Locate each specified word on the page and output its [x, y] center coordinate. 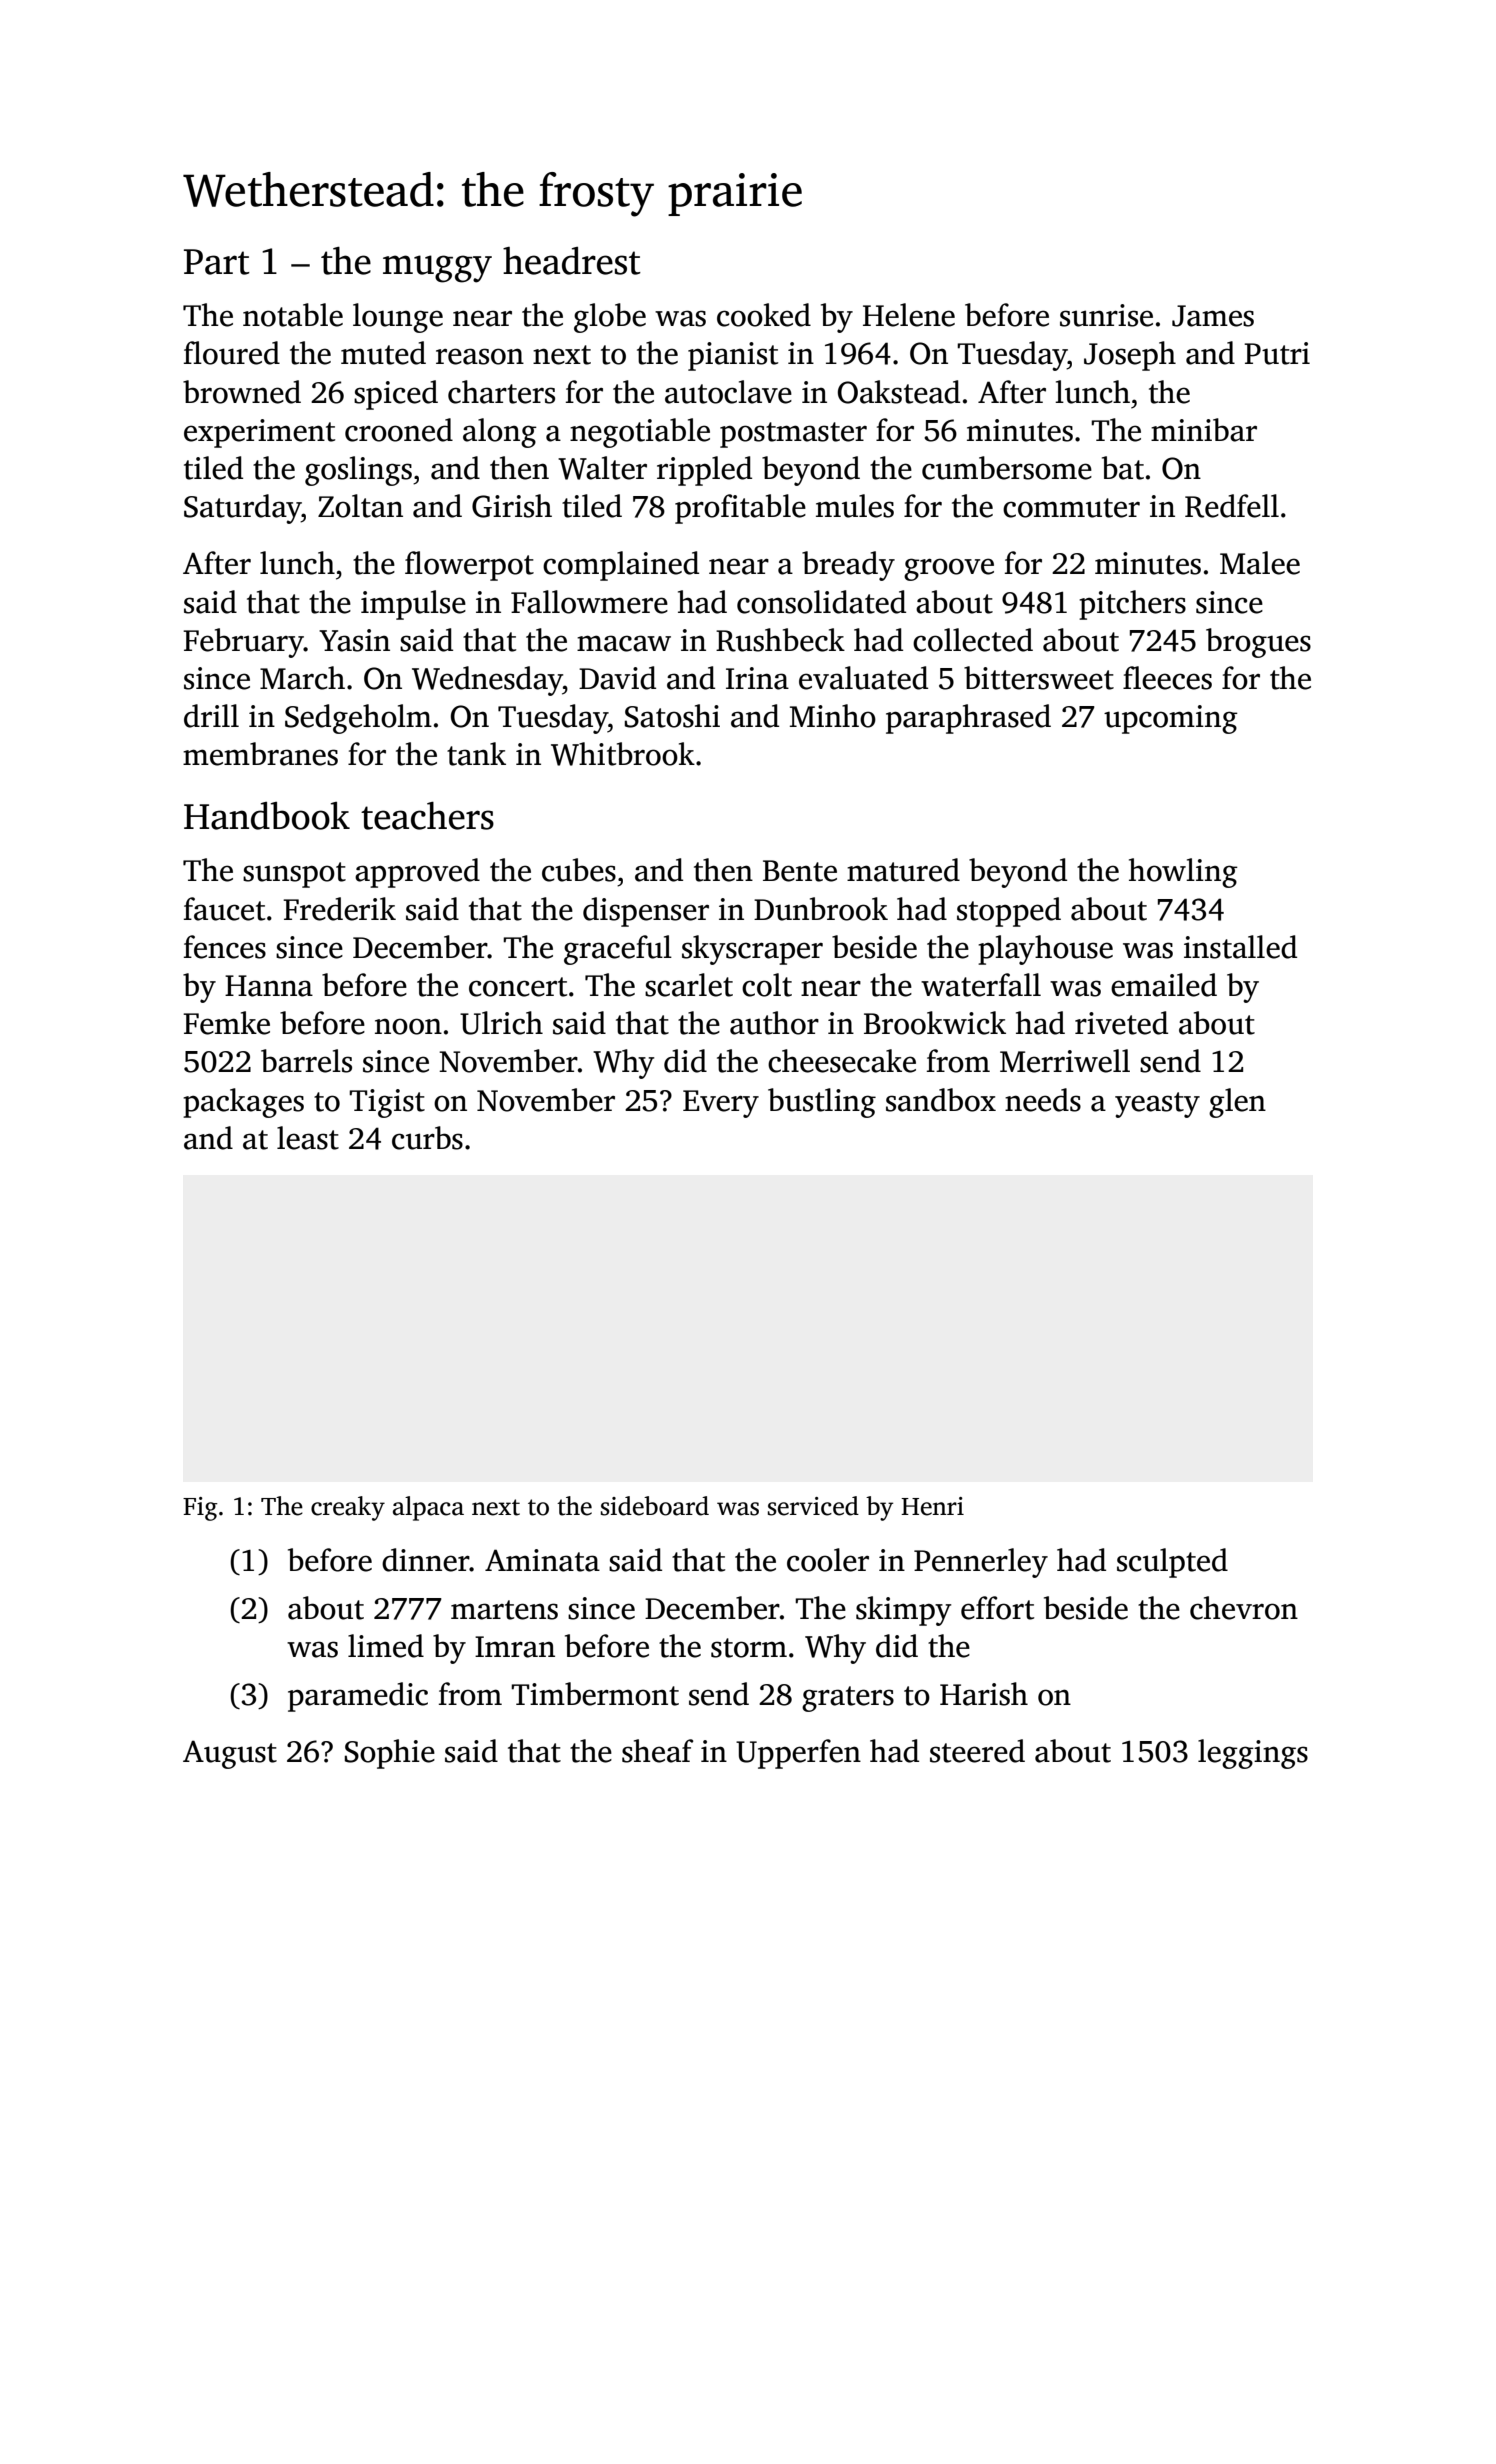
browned [242, 392]
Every [721, 1104]
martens [504, 1610]
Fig [200, 1509]
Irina [757, 678]
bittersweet [1039, 678]
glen [1237, 1103]
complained [621, 566]
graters [848, 1699]
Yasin [354, 640]
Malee [1260, 563]
